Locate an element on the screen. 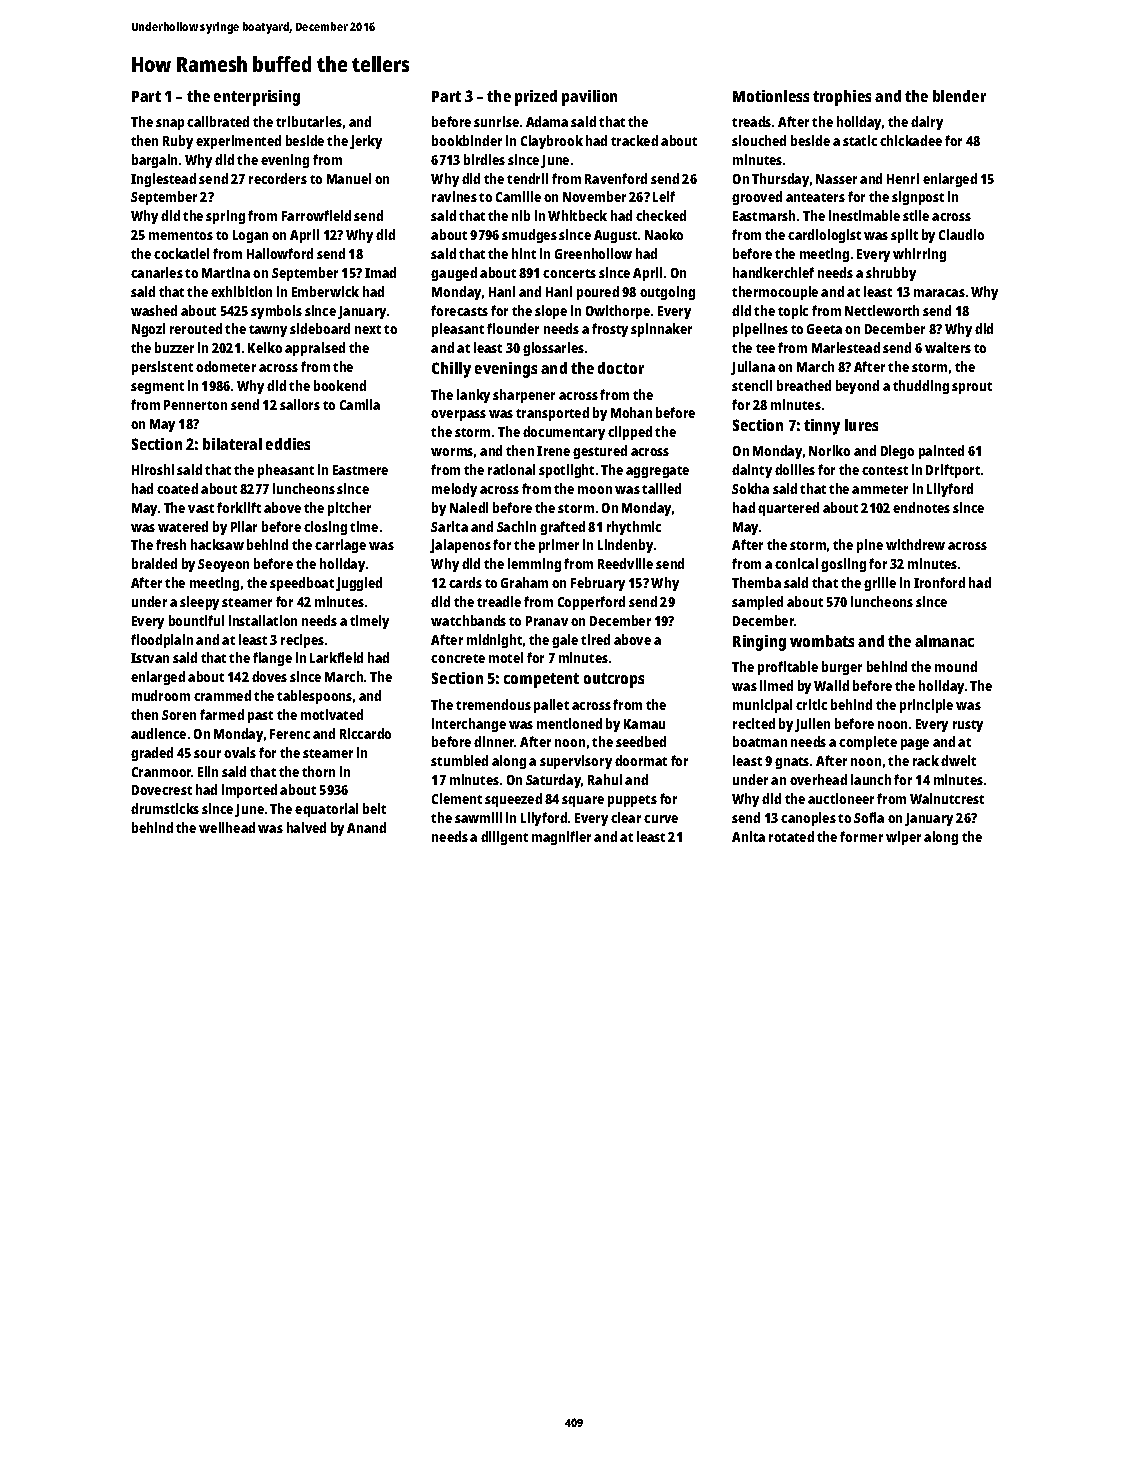  Riccardo is located at coordinates (365, 733).
